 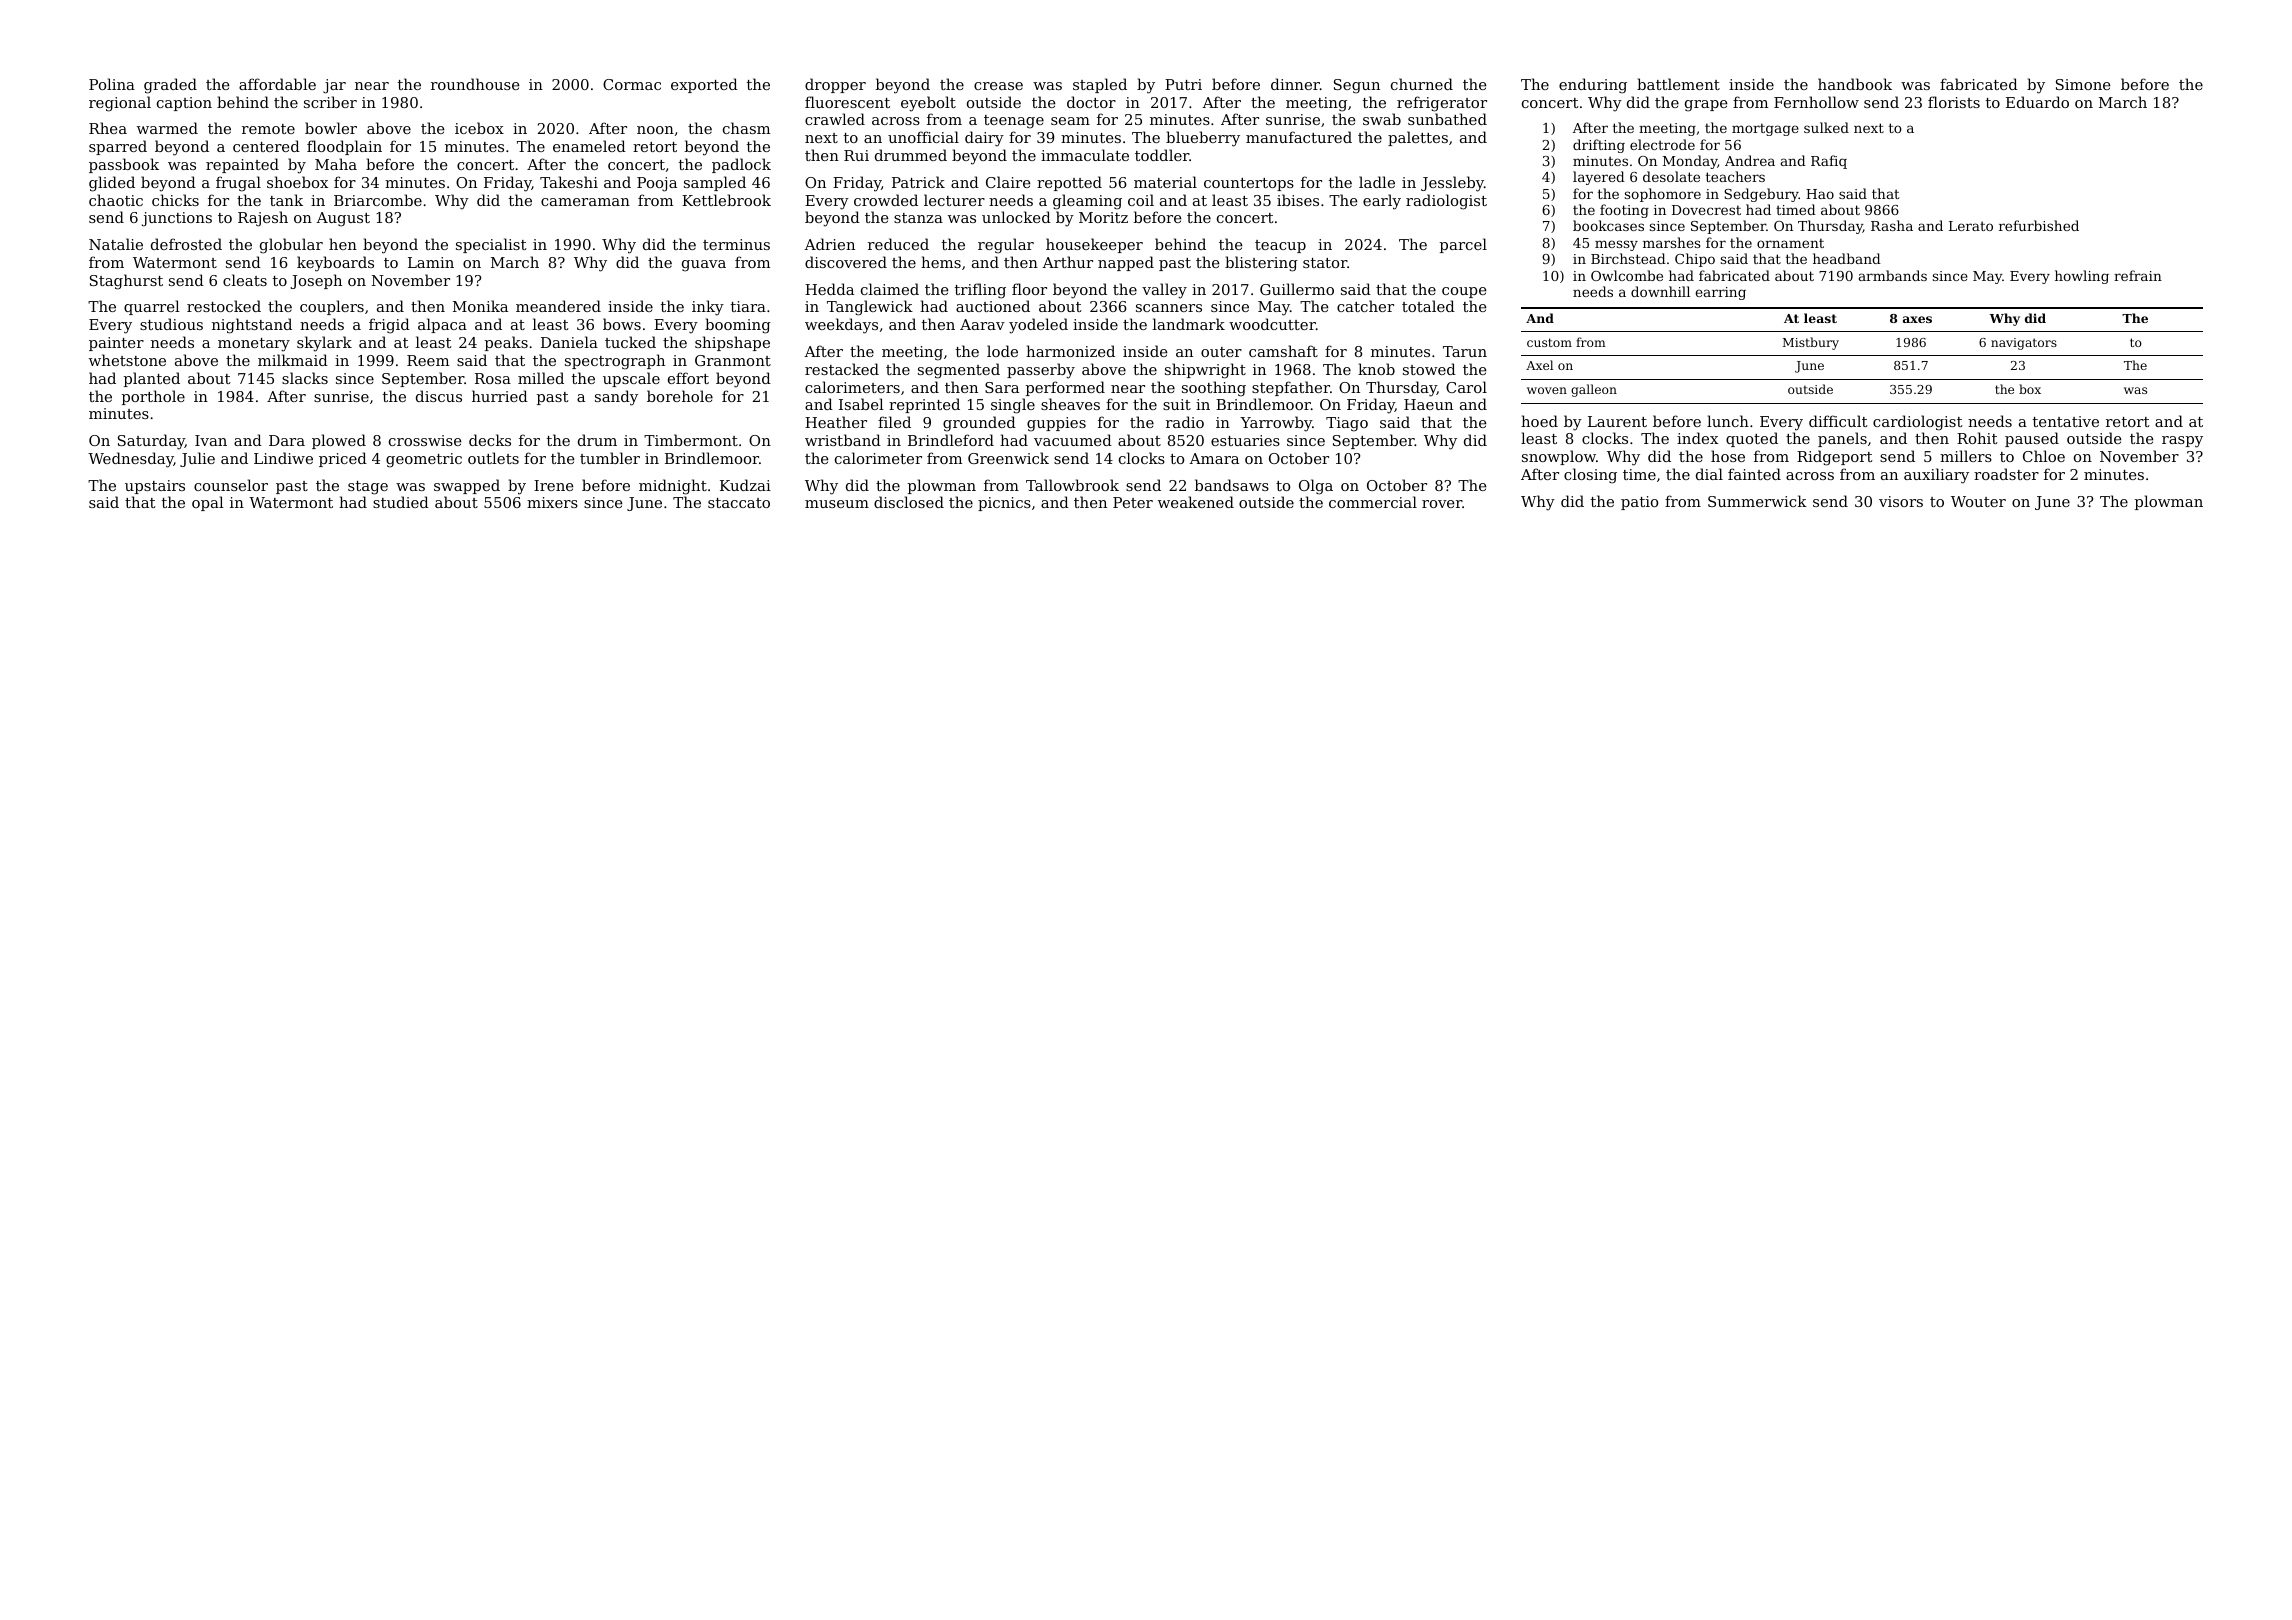 I want to click on rover, so click(x=1442, y=504).
